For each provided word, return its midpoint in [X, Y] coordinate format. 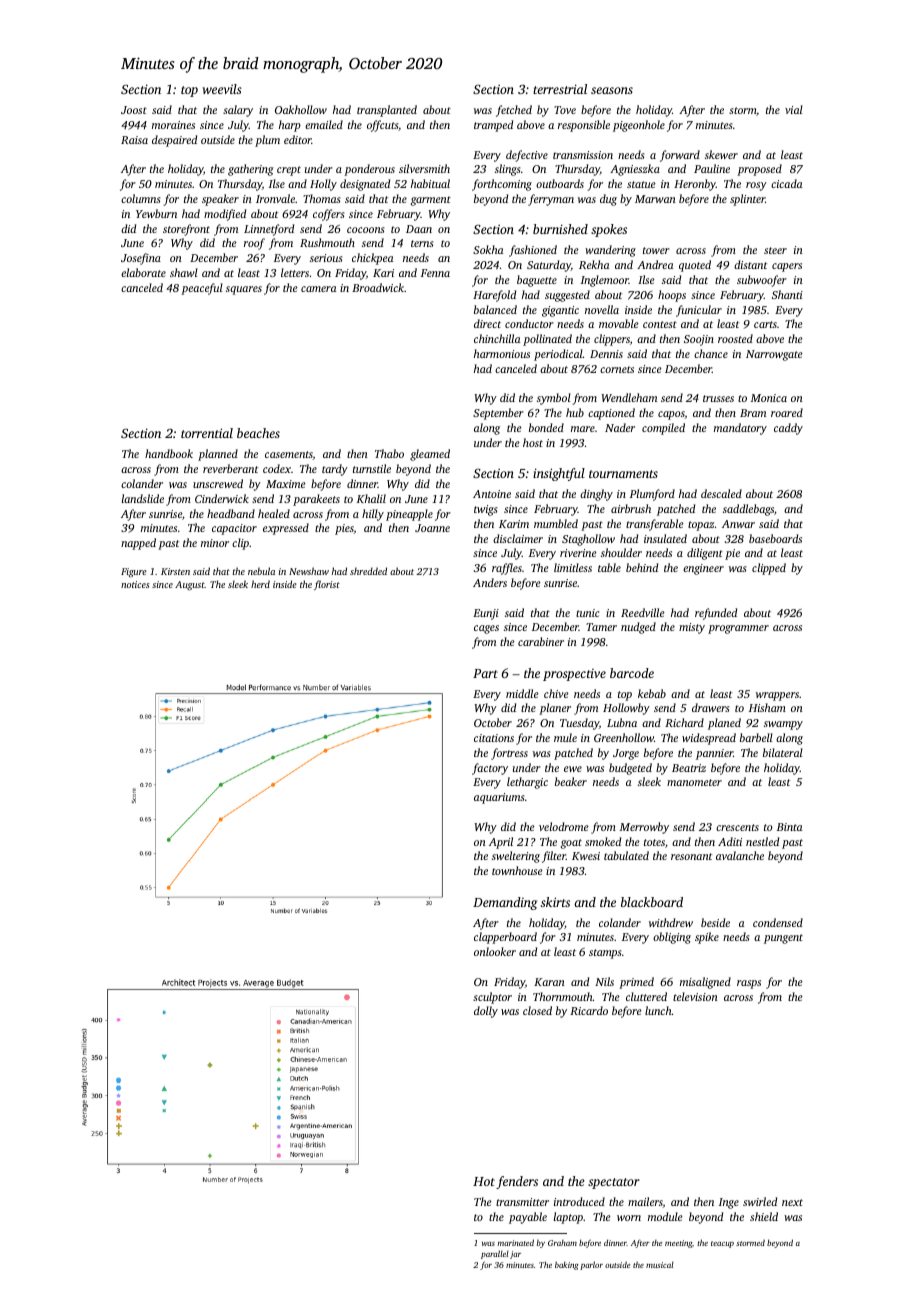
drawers [710, 707]
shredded [368, 571]
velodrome [564, 826]
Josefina [141, 259]
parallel [495, 1254]
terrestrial [560, 89]
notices [135, 584]
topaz [701, 526]
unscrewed [218, 483]
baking [567, 1265]
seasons [612, 90]
